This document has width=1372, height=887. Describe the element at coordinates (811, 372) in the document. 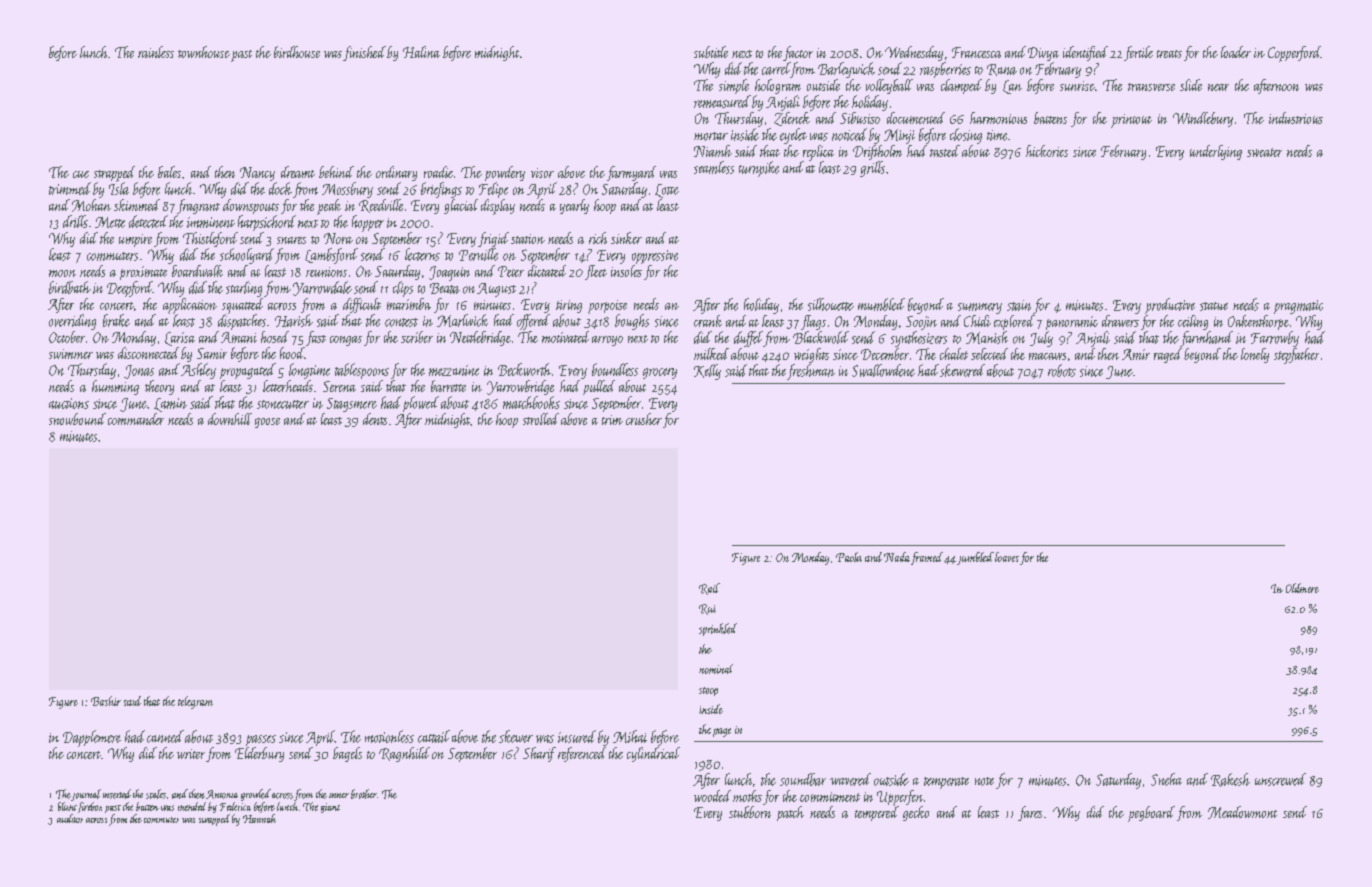

I see `freshman` at that location.
